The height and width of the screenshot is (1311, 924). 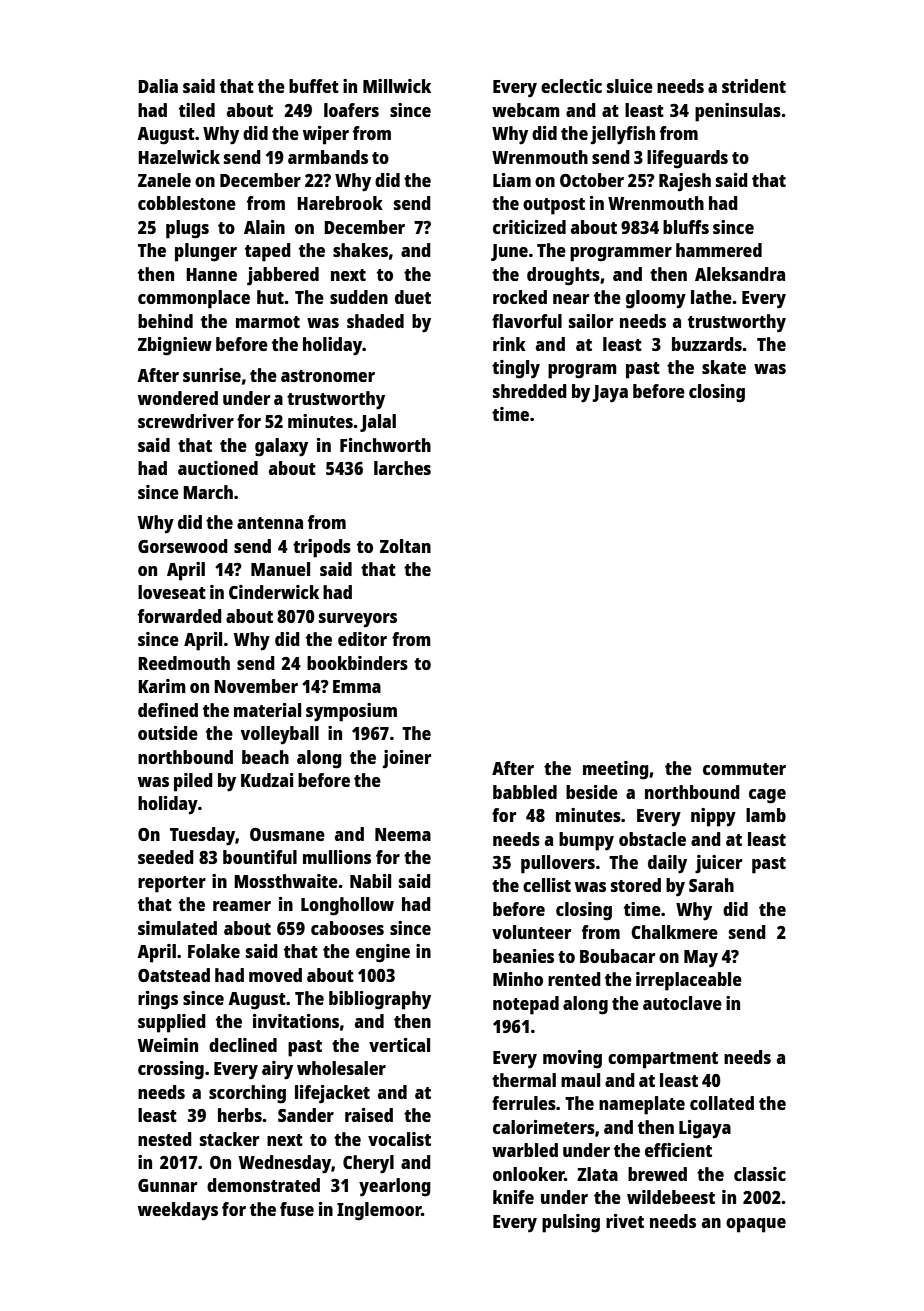 What do you see at coordinates (724, 367) in the screenshot?
I see `skate` at bounding box center [724, 367].
